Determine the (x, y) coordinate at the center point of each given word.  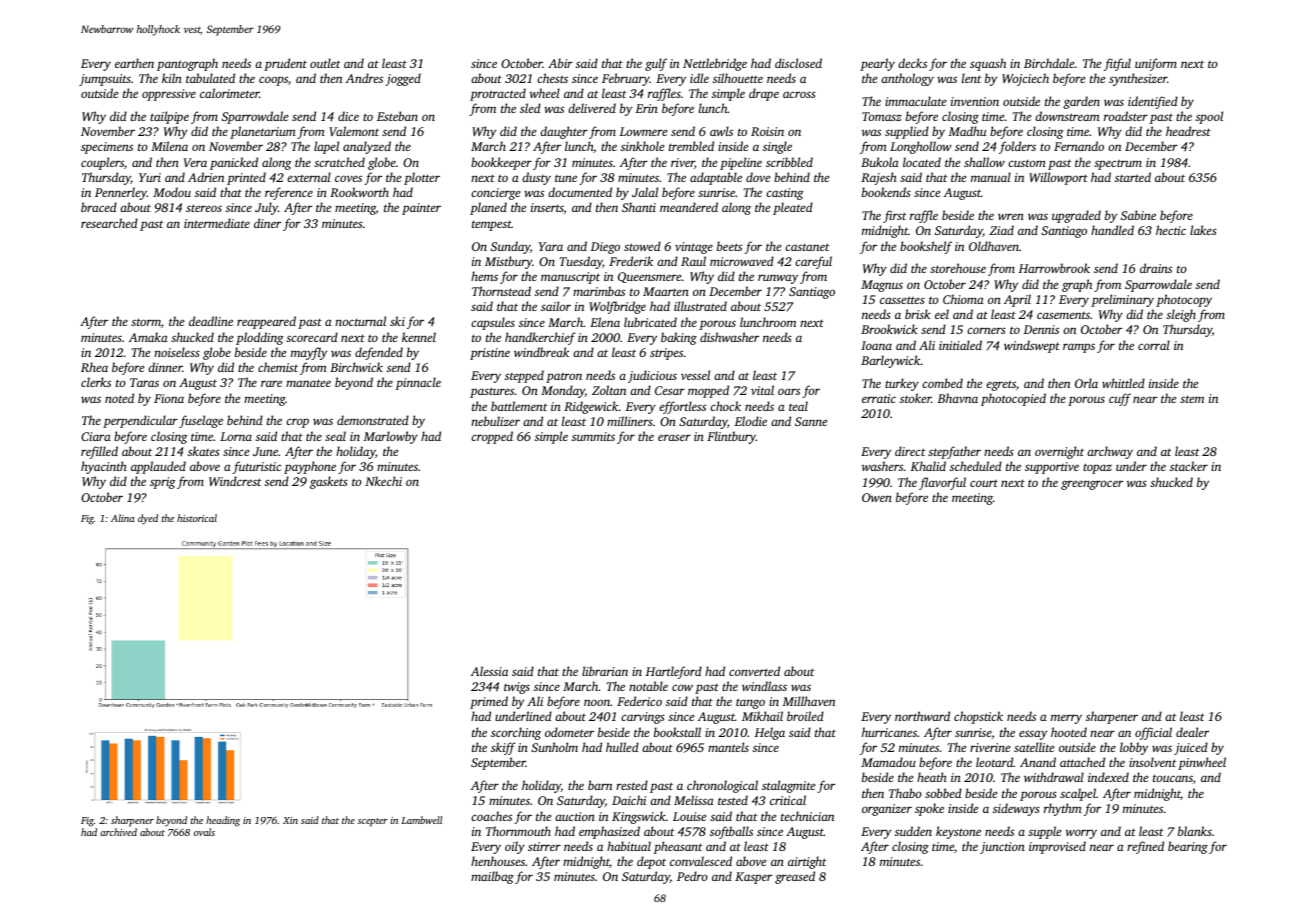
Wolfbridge (617, 307)
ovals (204, 832)
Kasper (753, 878)
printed (246, 178)
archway (1110, 452)
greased (795, 877)
